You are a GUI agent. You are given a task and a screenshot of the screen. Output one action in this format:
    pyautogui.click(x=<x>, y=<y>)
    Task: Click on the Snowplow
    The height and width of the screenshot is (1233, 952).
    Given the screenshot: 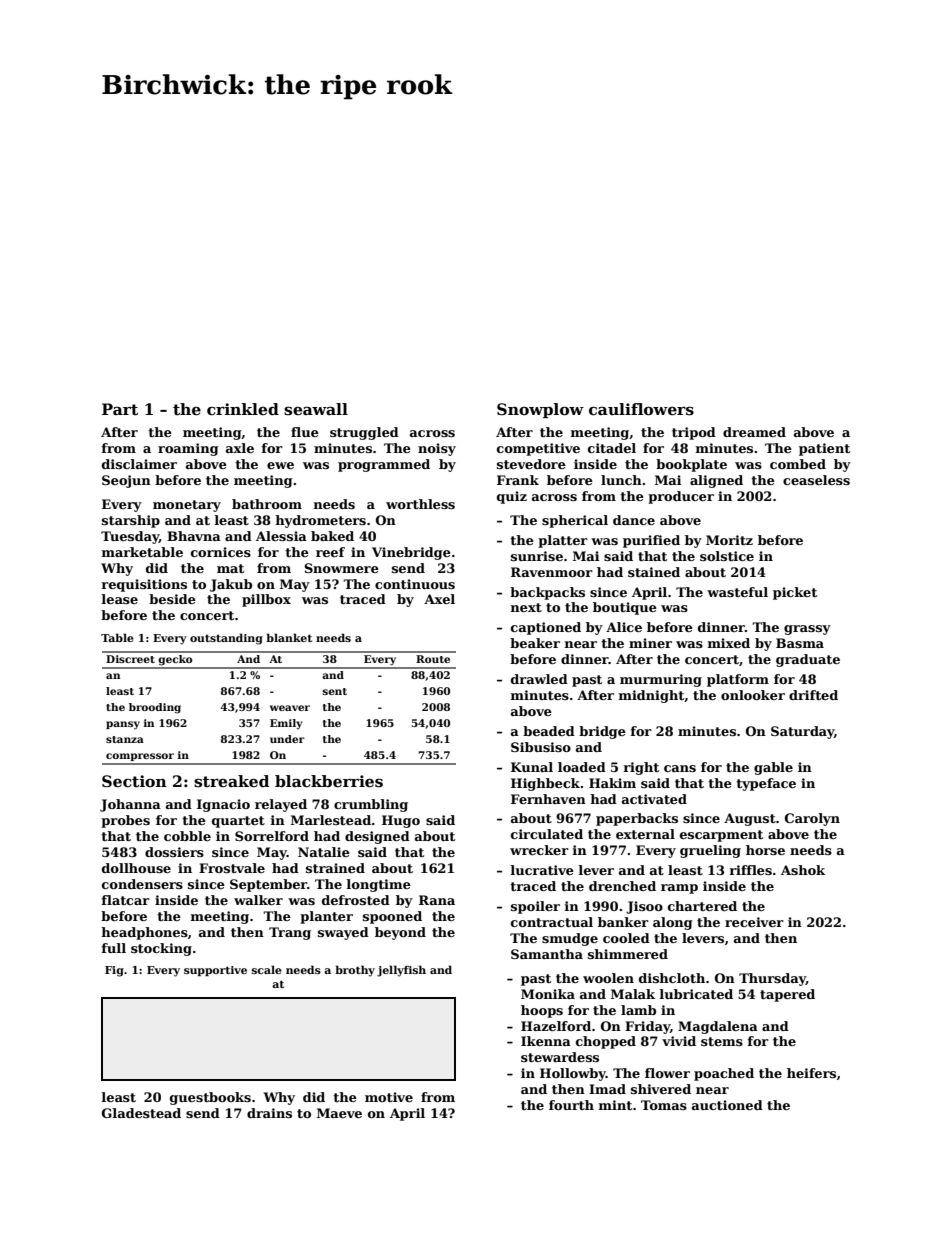 What is the action you would take?
    pyautogui.click(x=540, y=410)
